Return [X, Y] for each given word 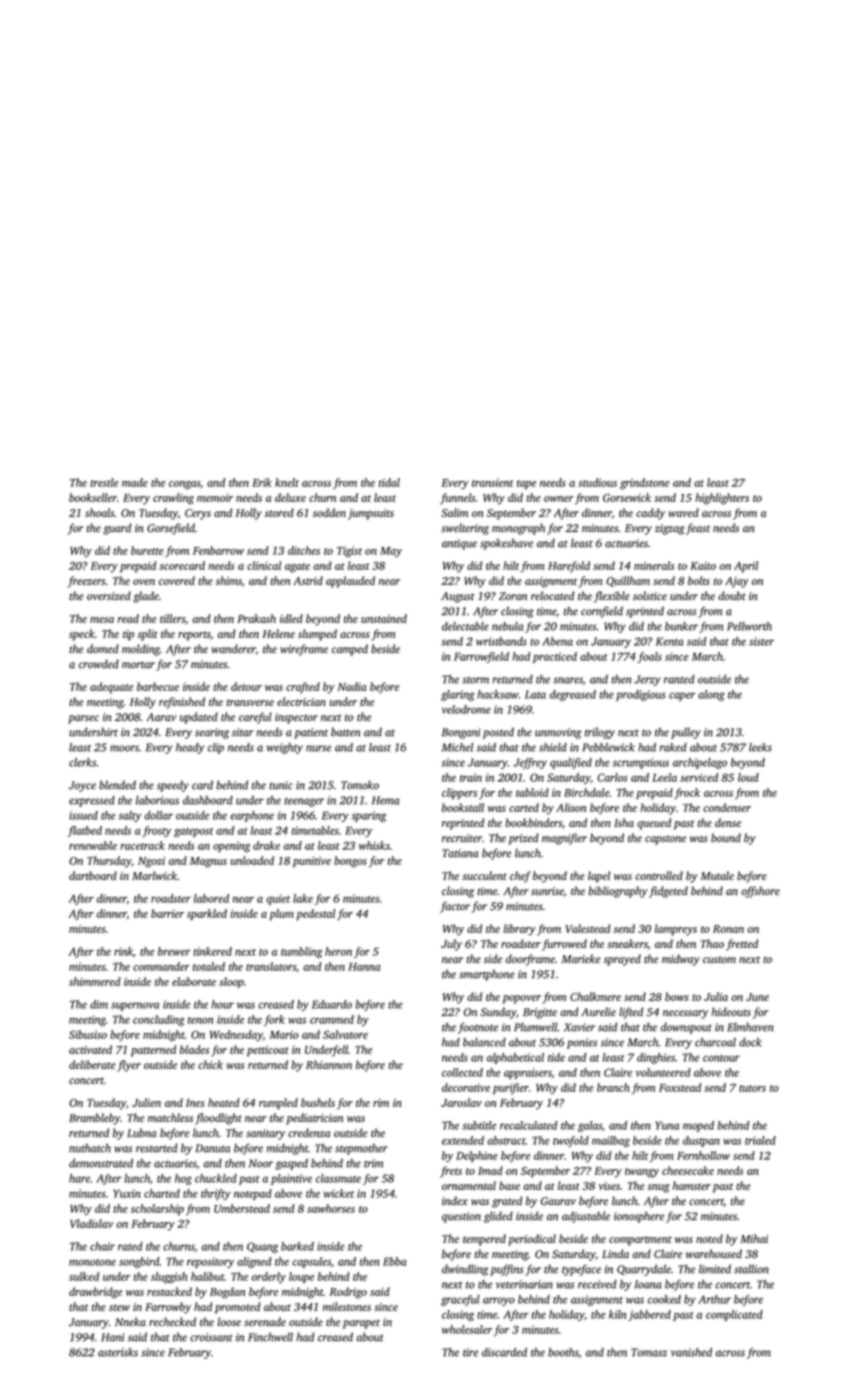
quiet [278, 899]
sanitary [265, 1134]
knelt [287, 482]
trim [373, 1163]
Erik [262, 482]
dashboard [208, 800]
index [455, 1200]
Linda [615, 1253]
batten [345, 732]
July [451, 945]
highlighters [722, 499]
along [711, 695]
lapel [599, 877]
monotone [92, 1262]
